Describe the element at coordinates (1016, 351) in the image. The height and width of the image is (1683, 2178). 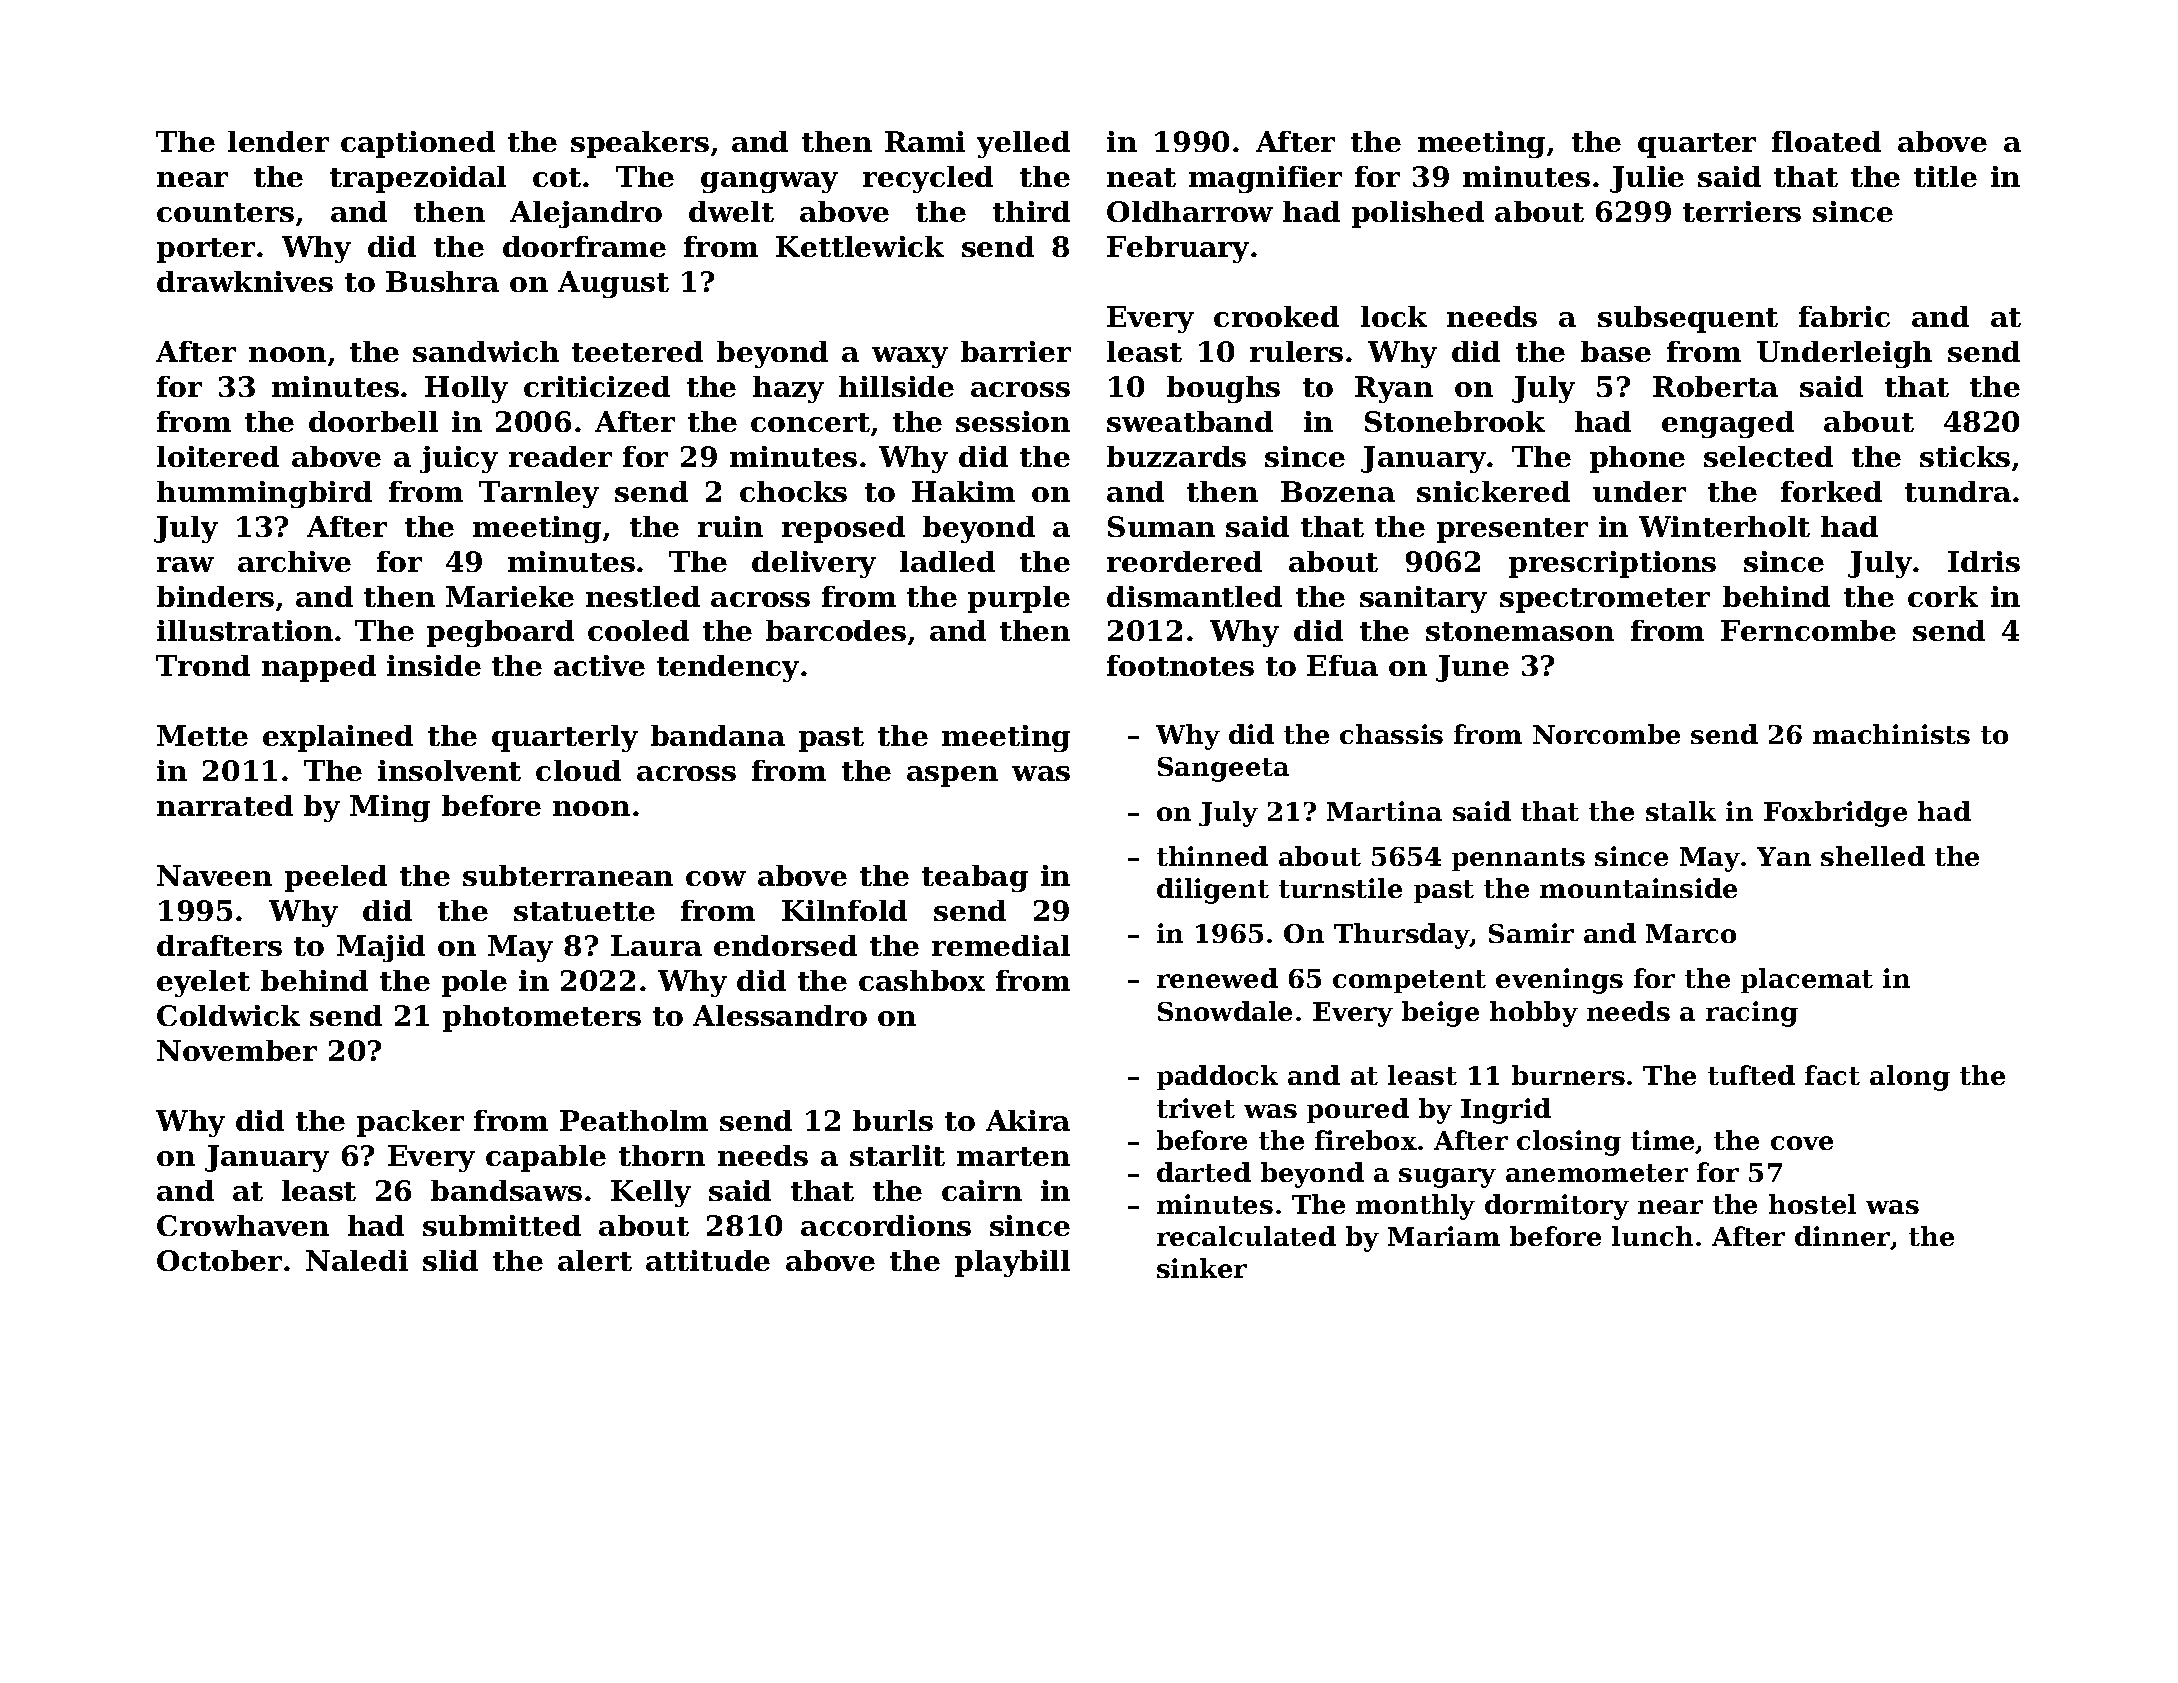
I see `barrier` at that location.
